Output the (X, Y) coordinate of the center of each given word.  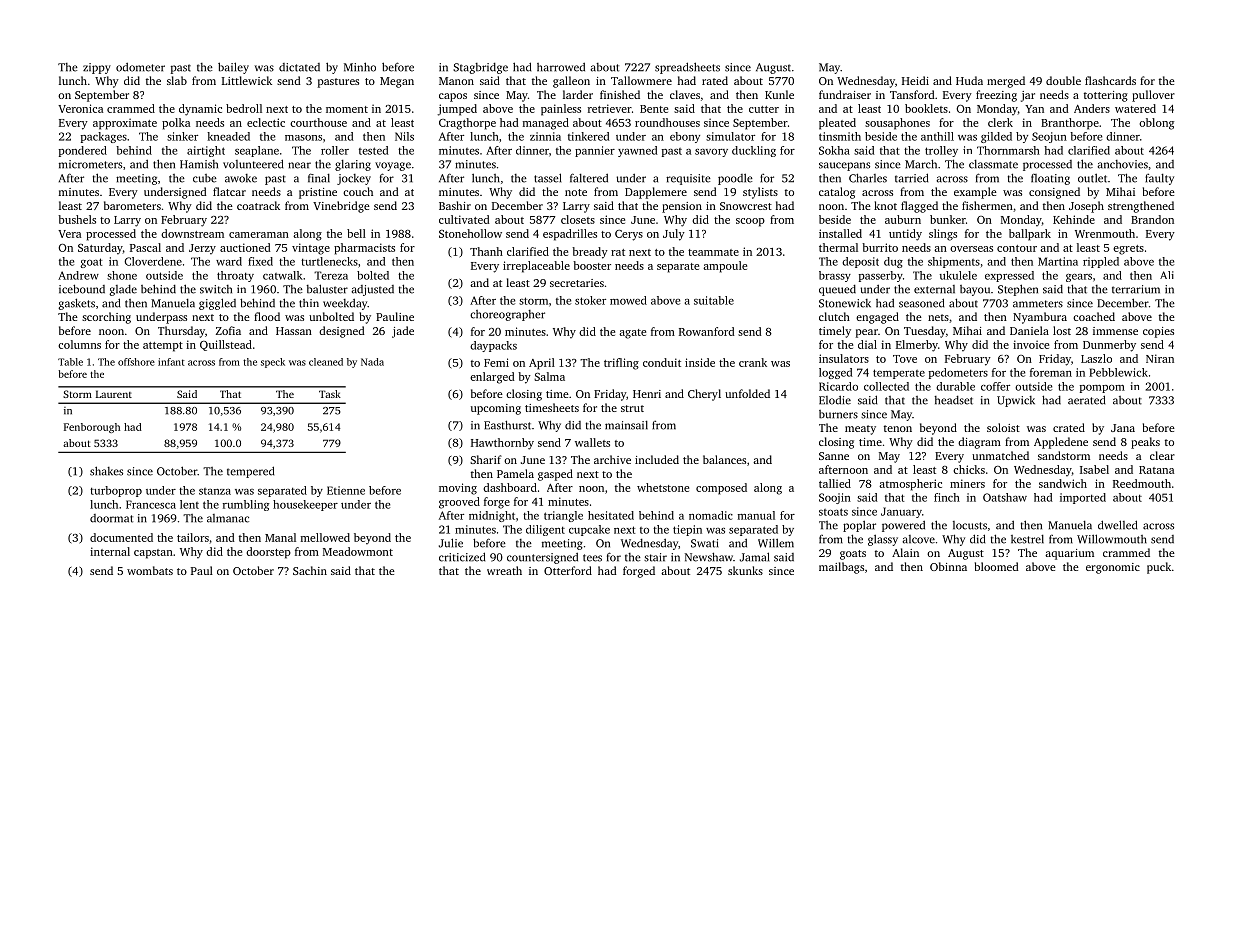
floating (1050, 179)
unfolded (747, 393)
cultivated (464, 219)
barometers (132, 205)
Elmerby (917, 346)
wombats (150, 570)
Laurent (114, 394)
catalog (837, 193)
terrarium (1136, 289)
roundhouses (667, 122)
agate (632, 334)
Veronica (80, 108)
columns (79, 344)
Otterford (568, 570)
